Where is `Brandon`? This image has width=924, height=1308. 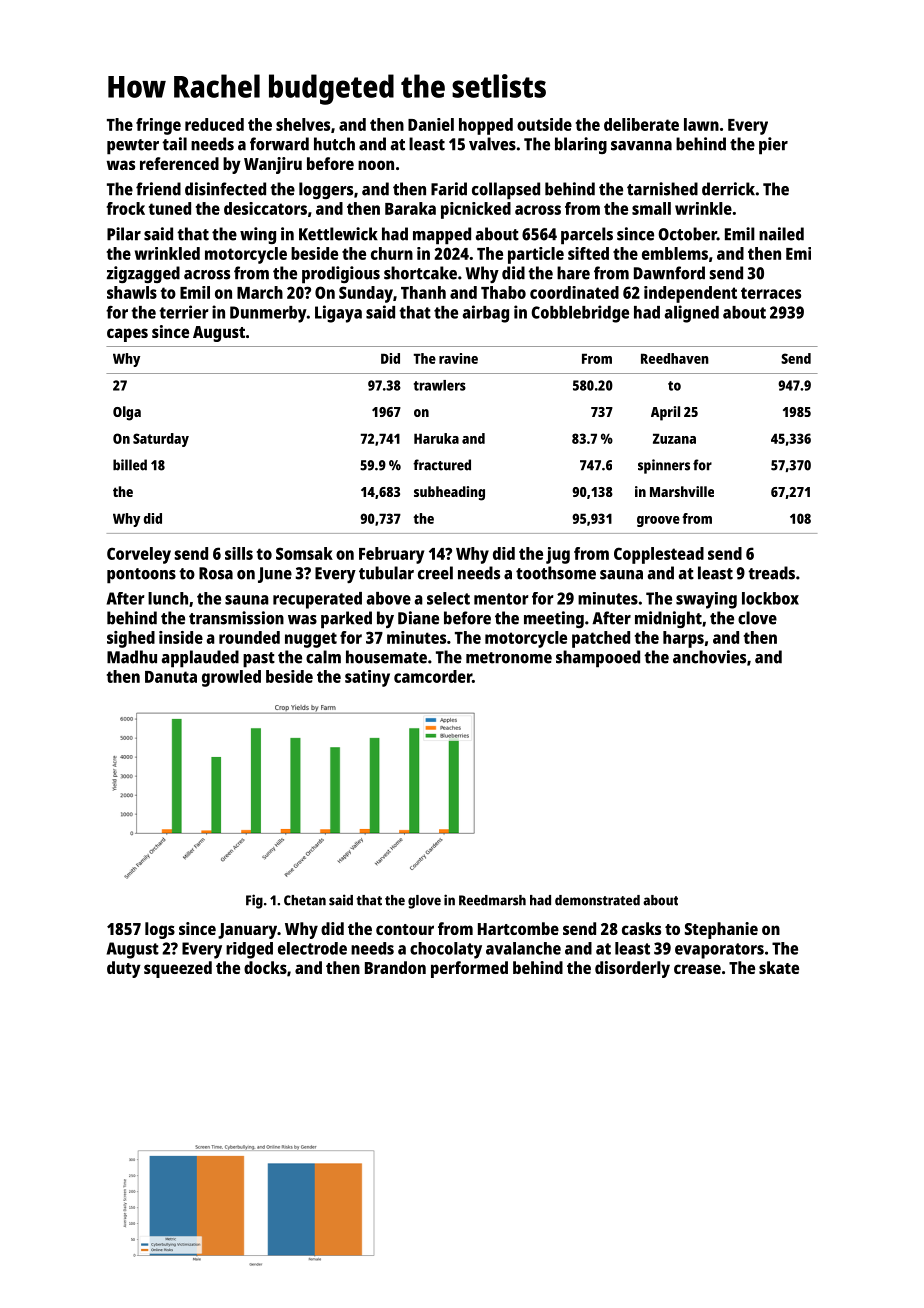
Brandon is located at coordinates (395, 967).
